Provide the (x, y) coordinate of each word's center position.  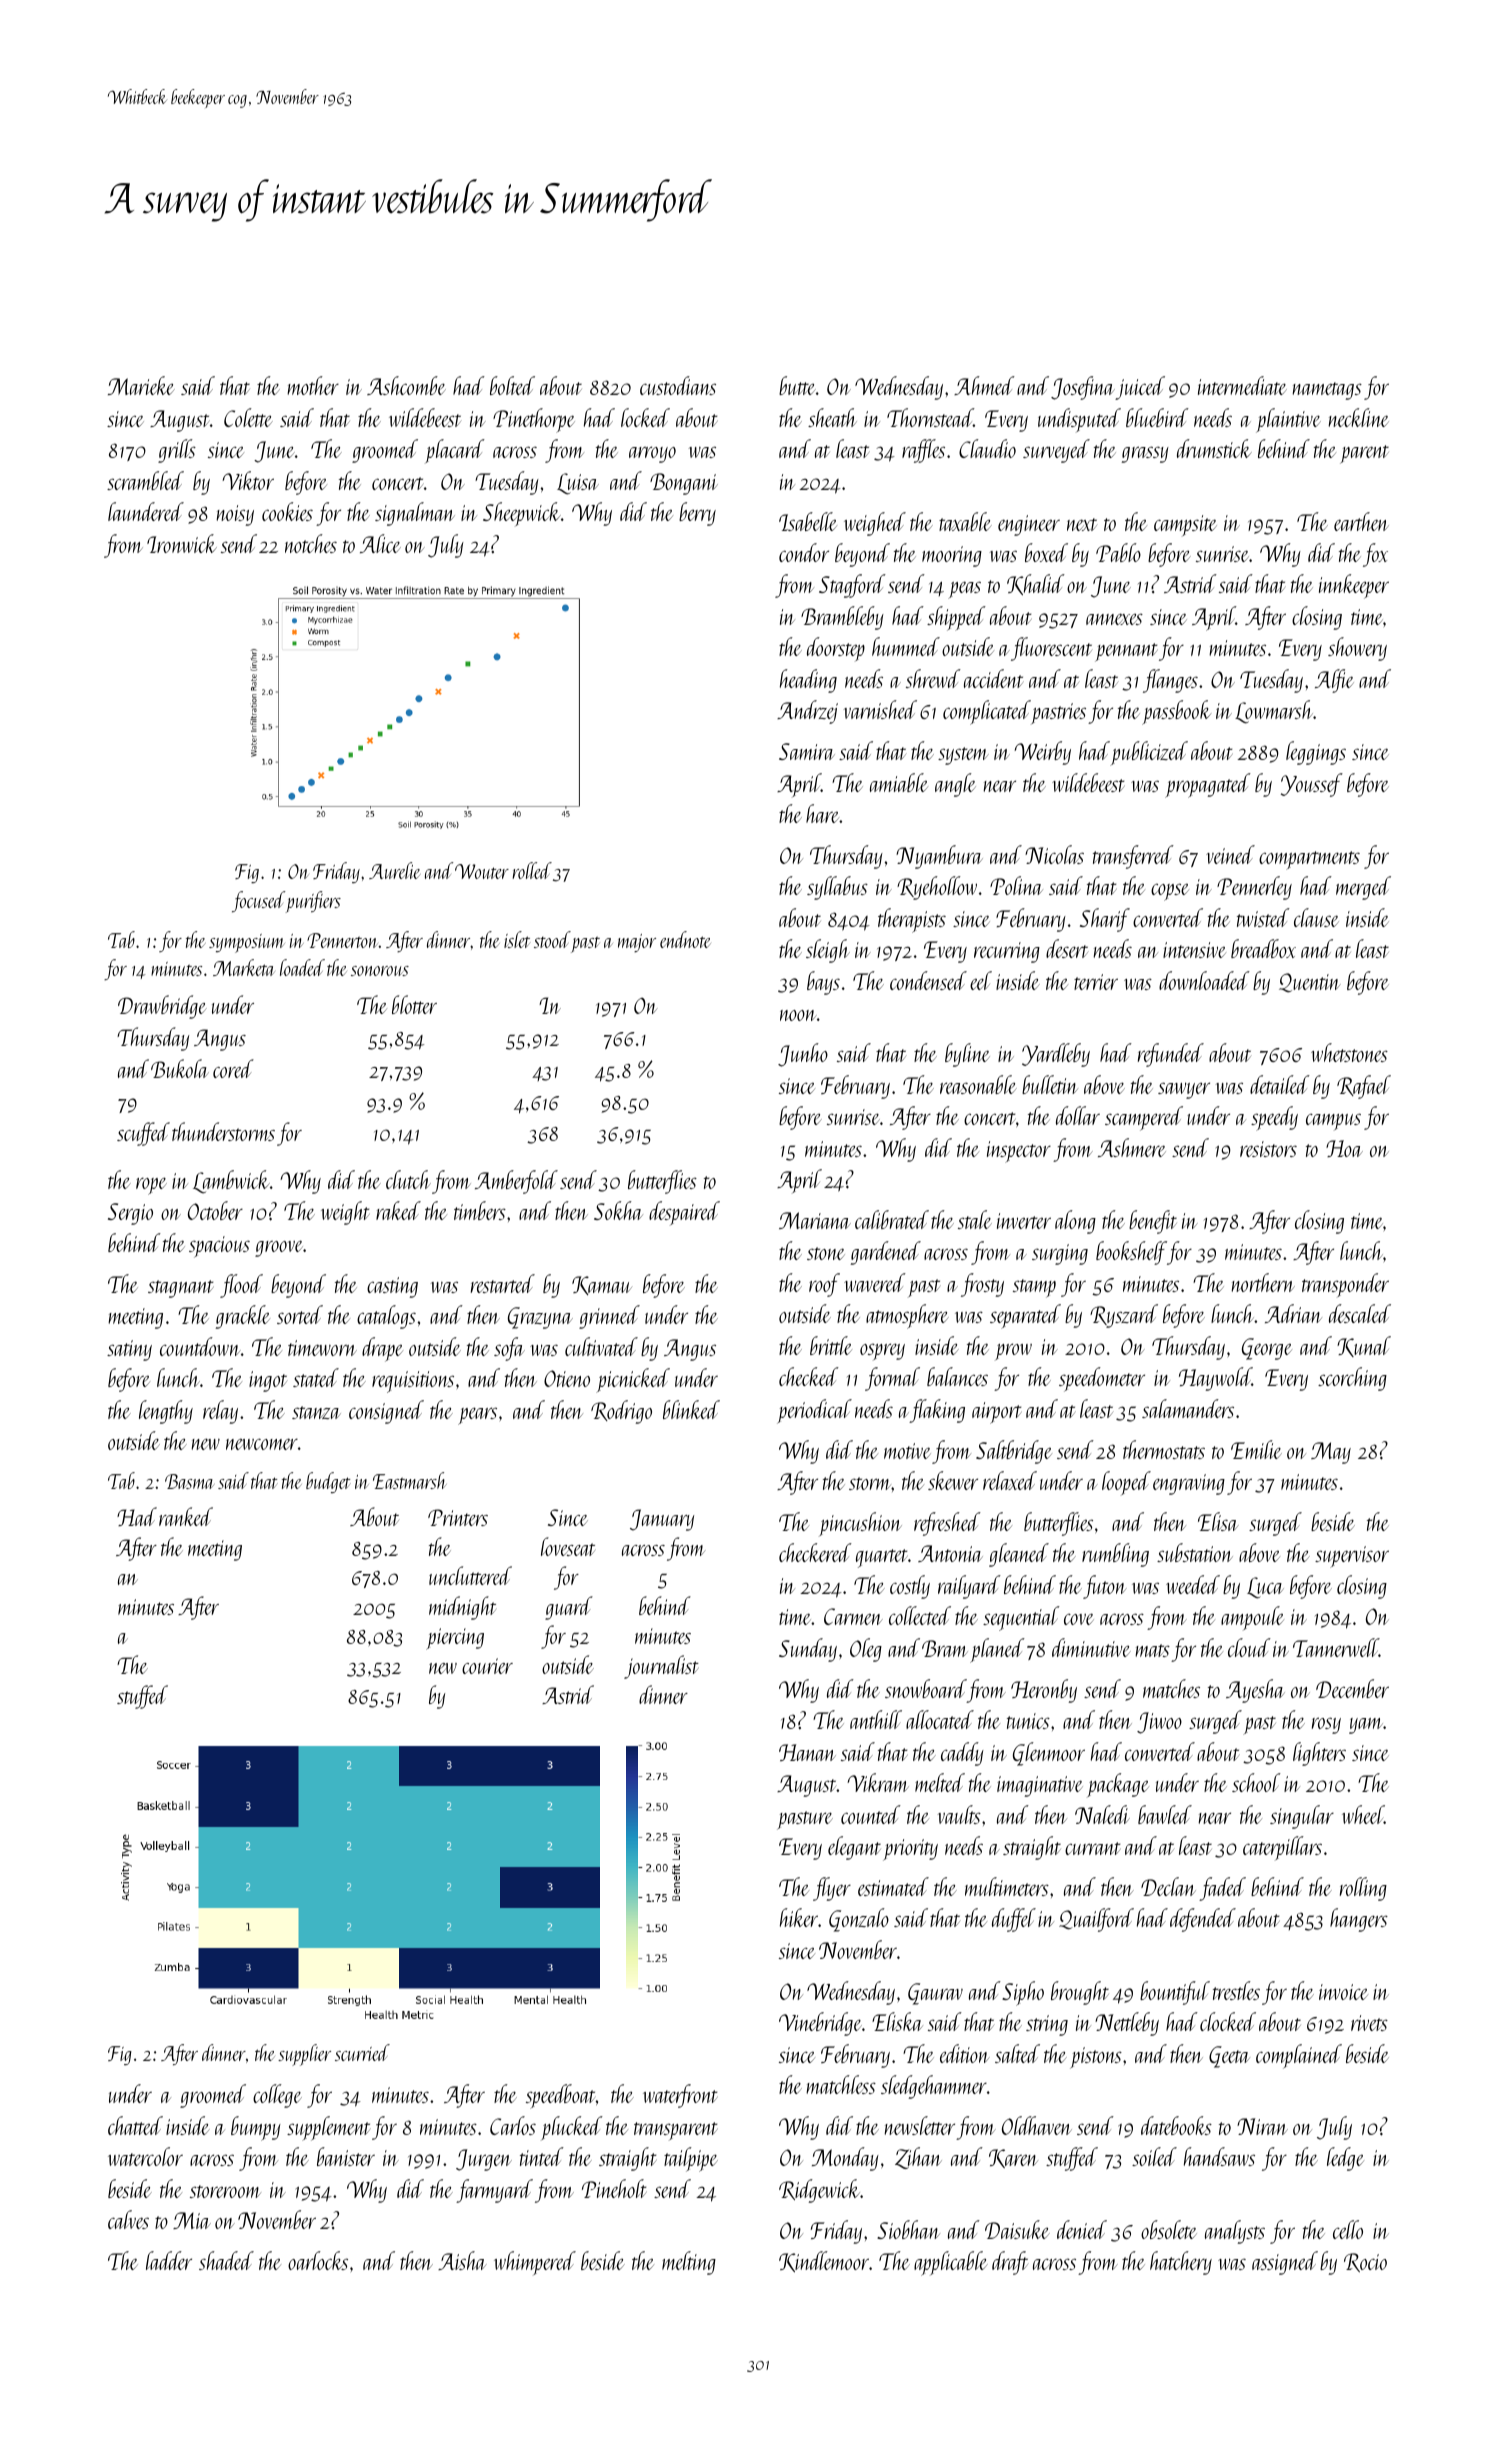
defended (1203, 1920)
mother (313, 385)
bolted (512, 385)
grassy (1145, 454)
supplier (304, 2055)
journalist (661, 1667)
